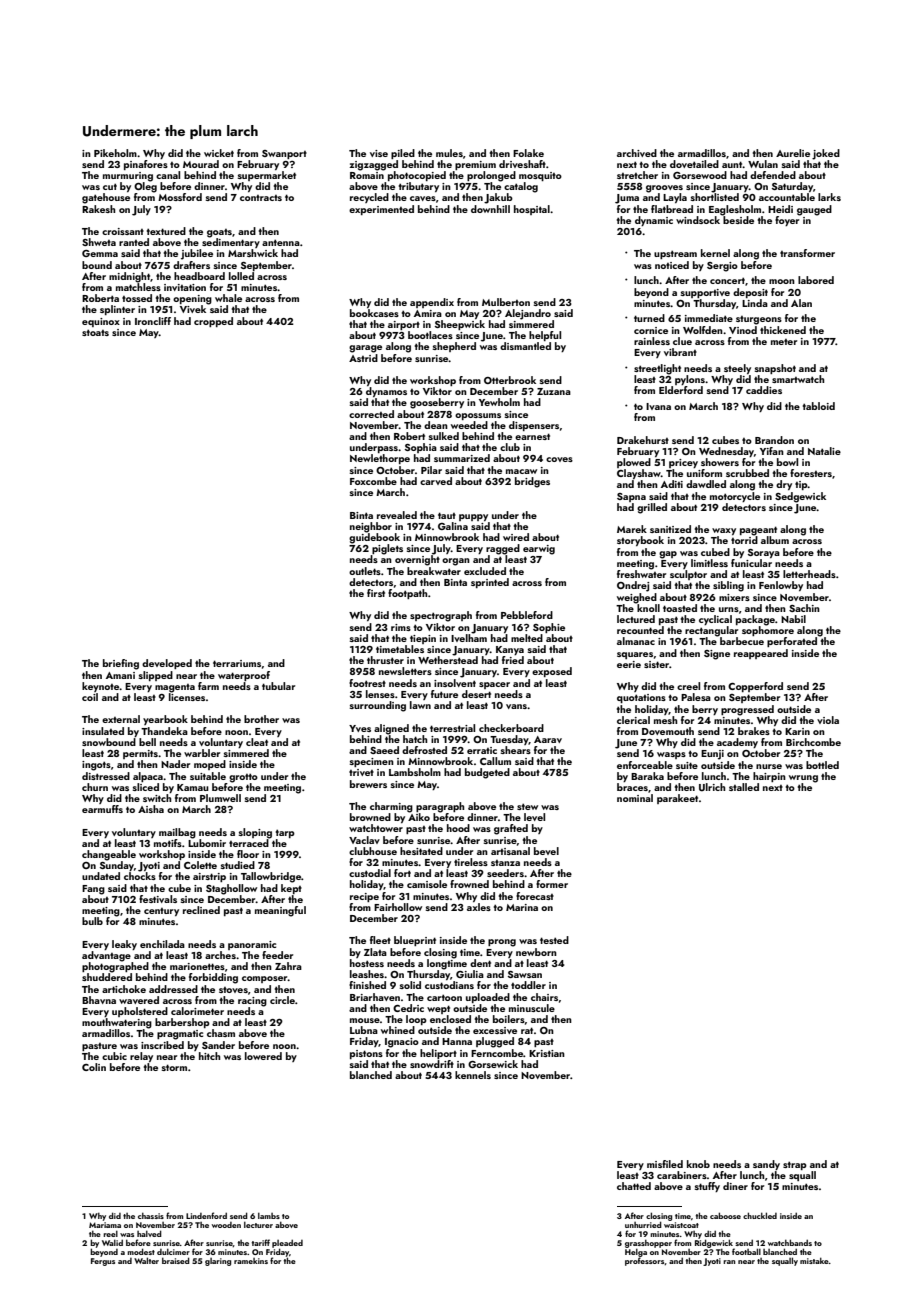  Describe the element at coordinates (635, 798) in the page. I see `nominal` at that location.
